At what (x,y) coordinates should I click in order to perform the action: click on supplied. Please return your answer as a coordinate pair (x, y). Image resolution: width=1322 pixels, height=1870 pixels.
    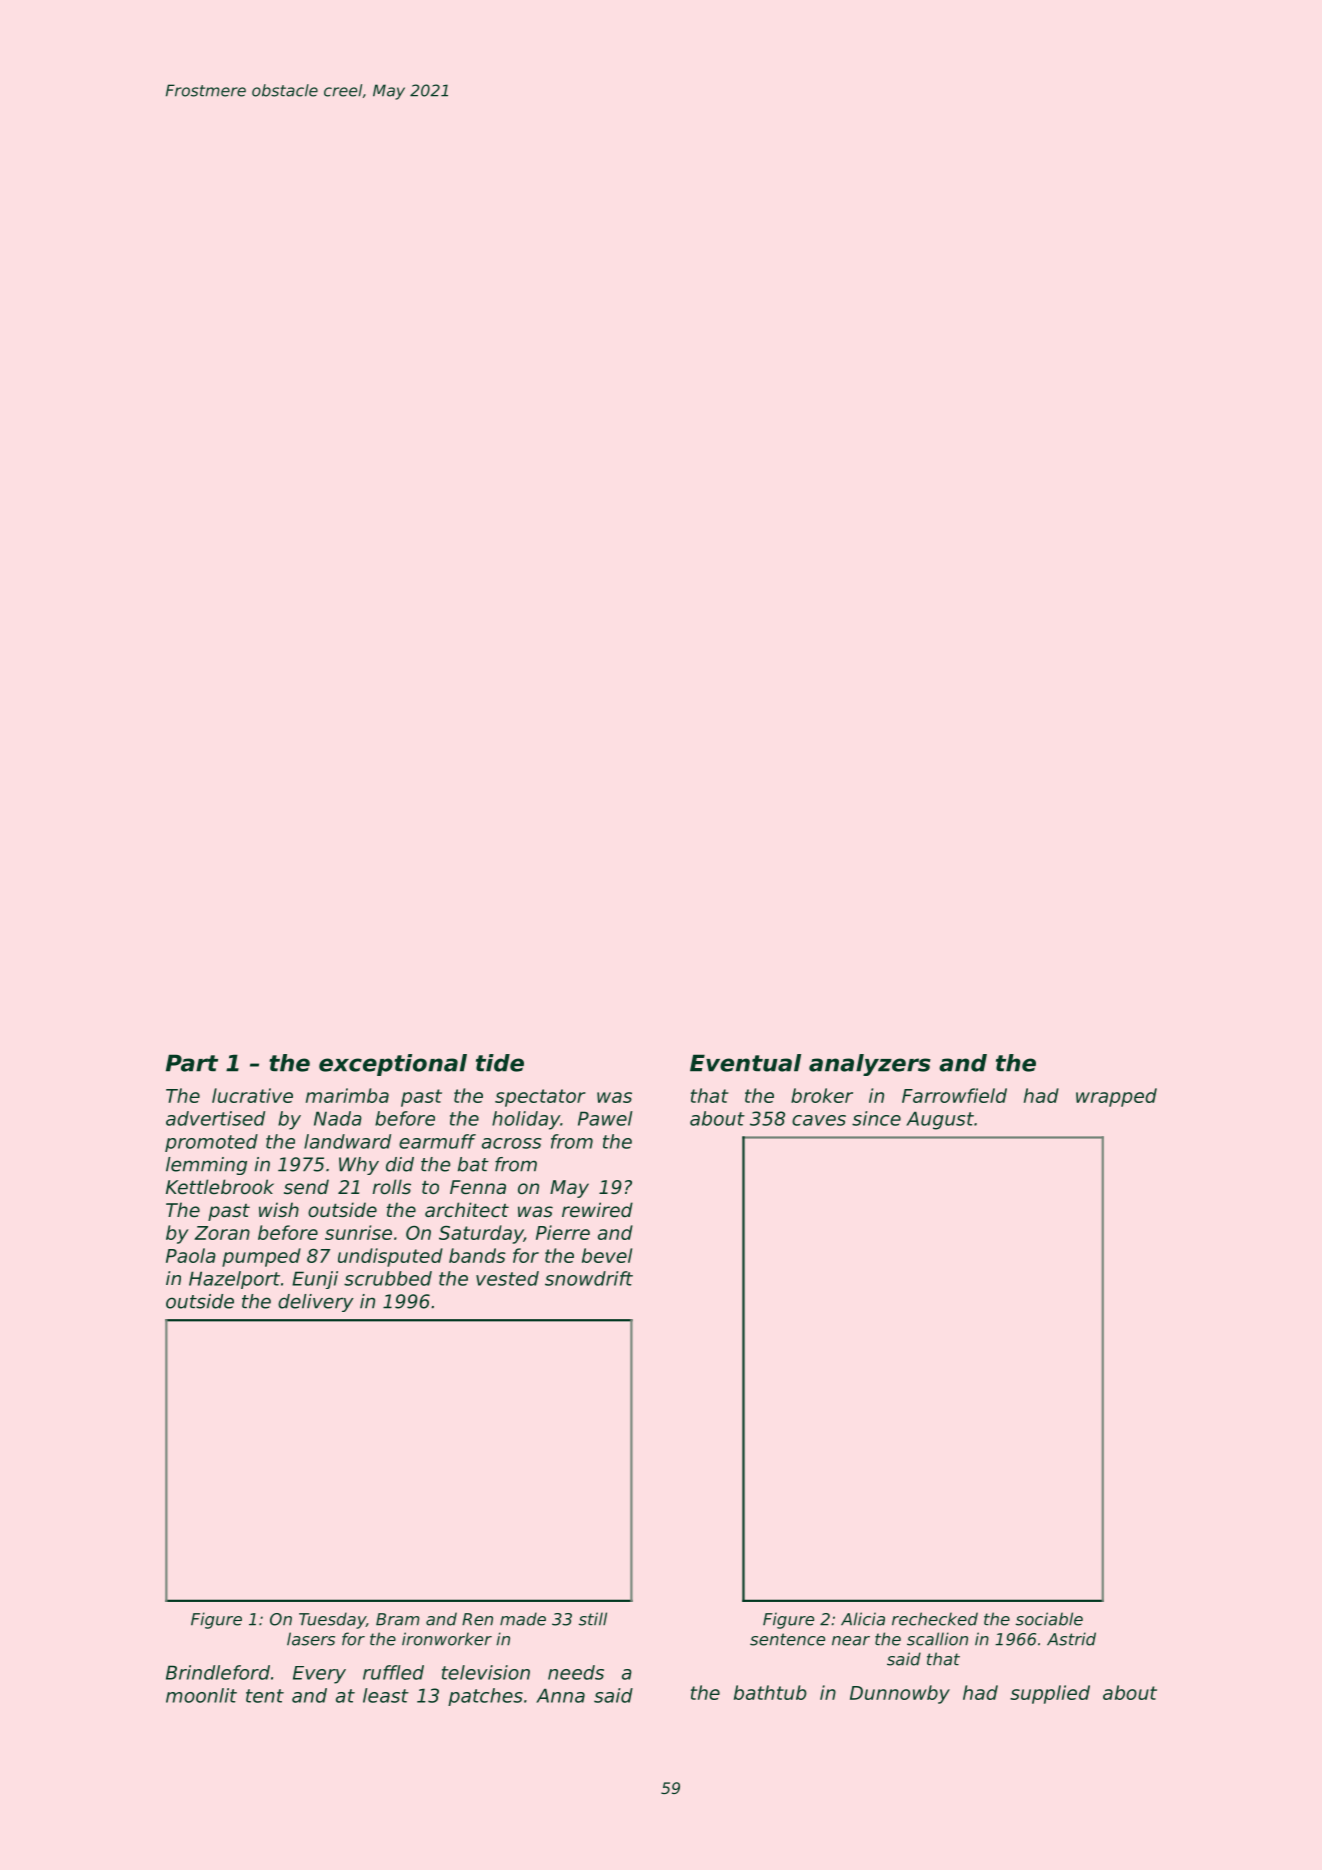
    Looking at the image, I should click on (1050, 1694).
